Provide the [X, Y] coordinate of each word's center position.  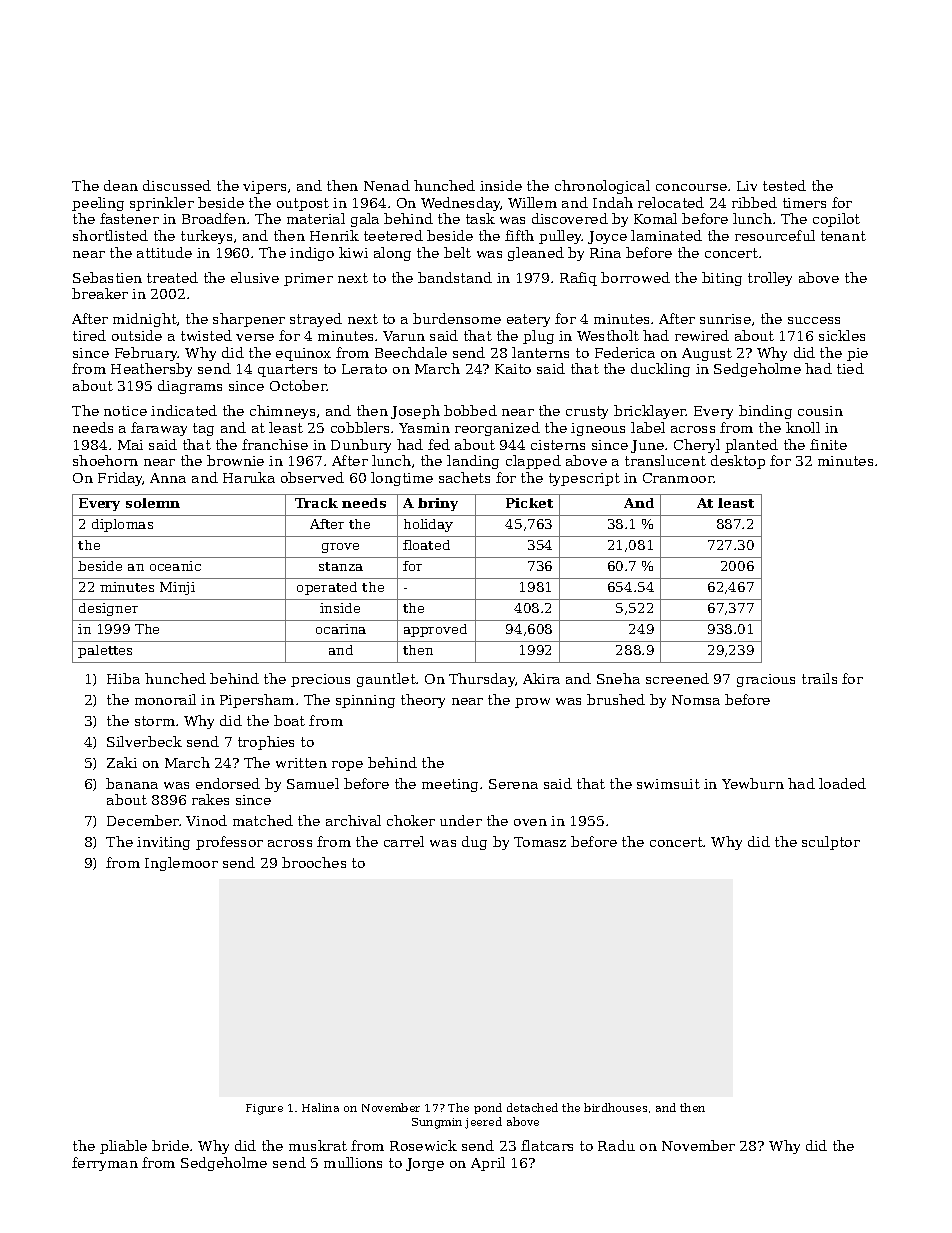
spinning [365, 701]
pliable [123, 1147]
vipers [264, 187]
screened [677, 678]
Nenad [387, 185]
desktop [738, 462]
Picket [529, 503]
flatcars [547, 1145]
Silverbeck [144, 741]
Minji [177, 588]
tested [784, 185]
